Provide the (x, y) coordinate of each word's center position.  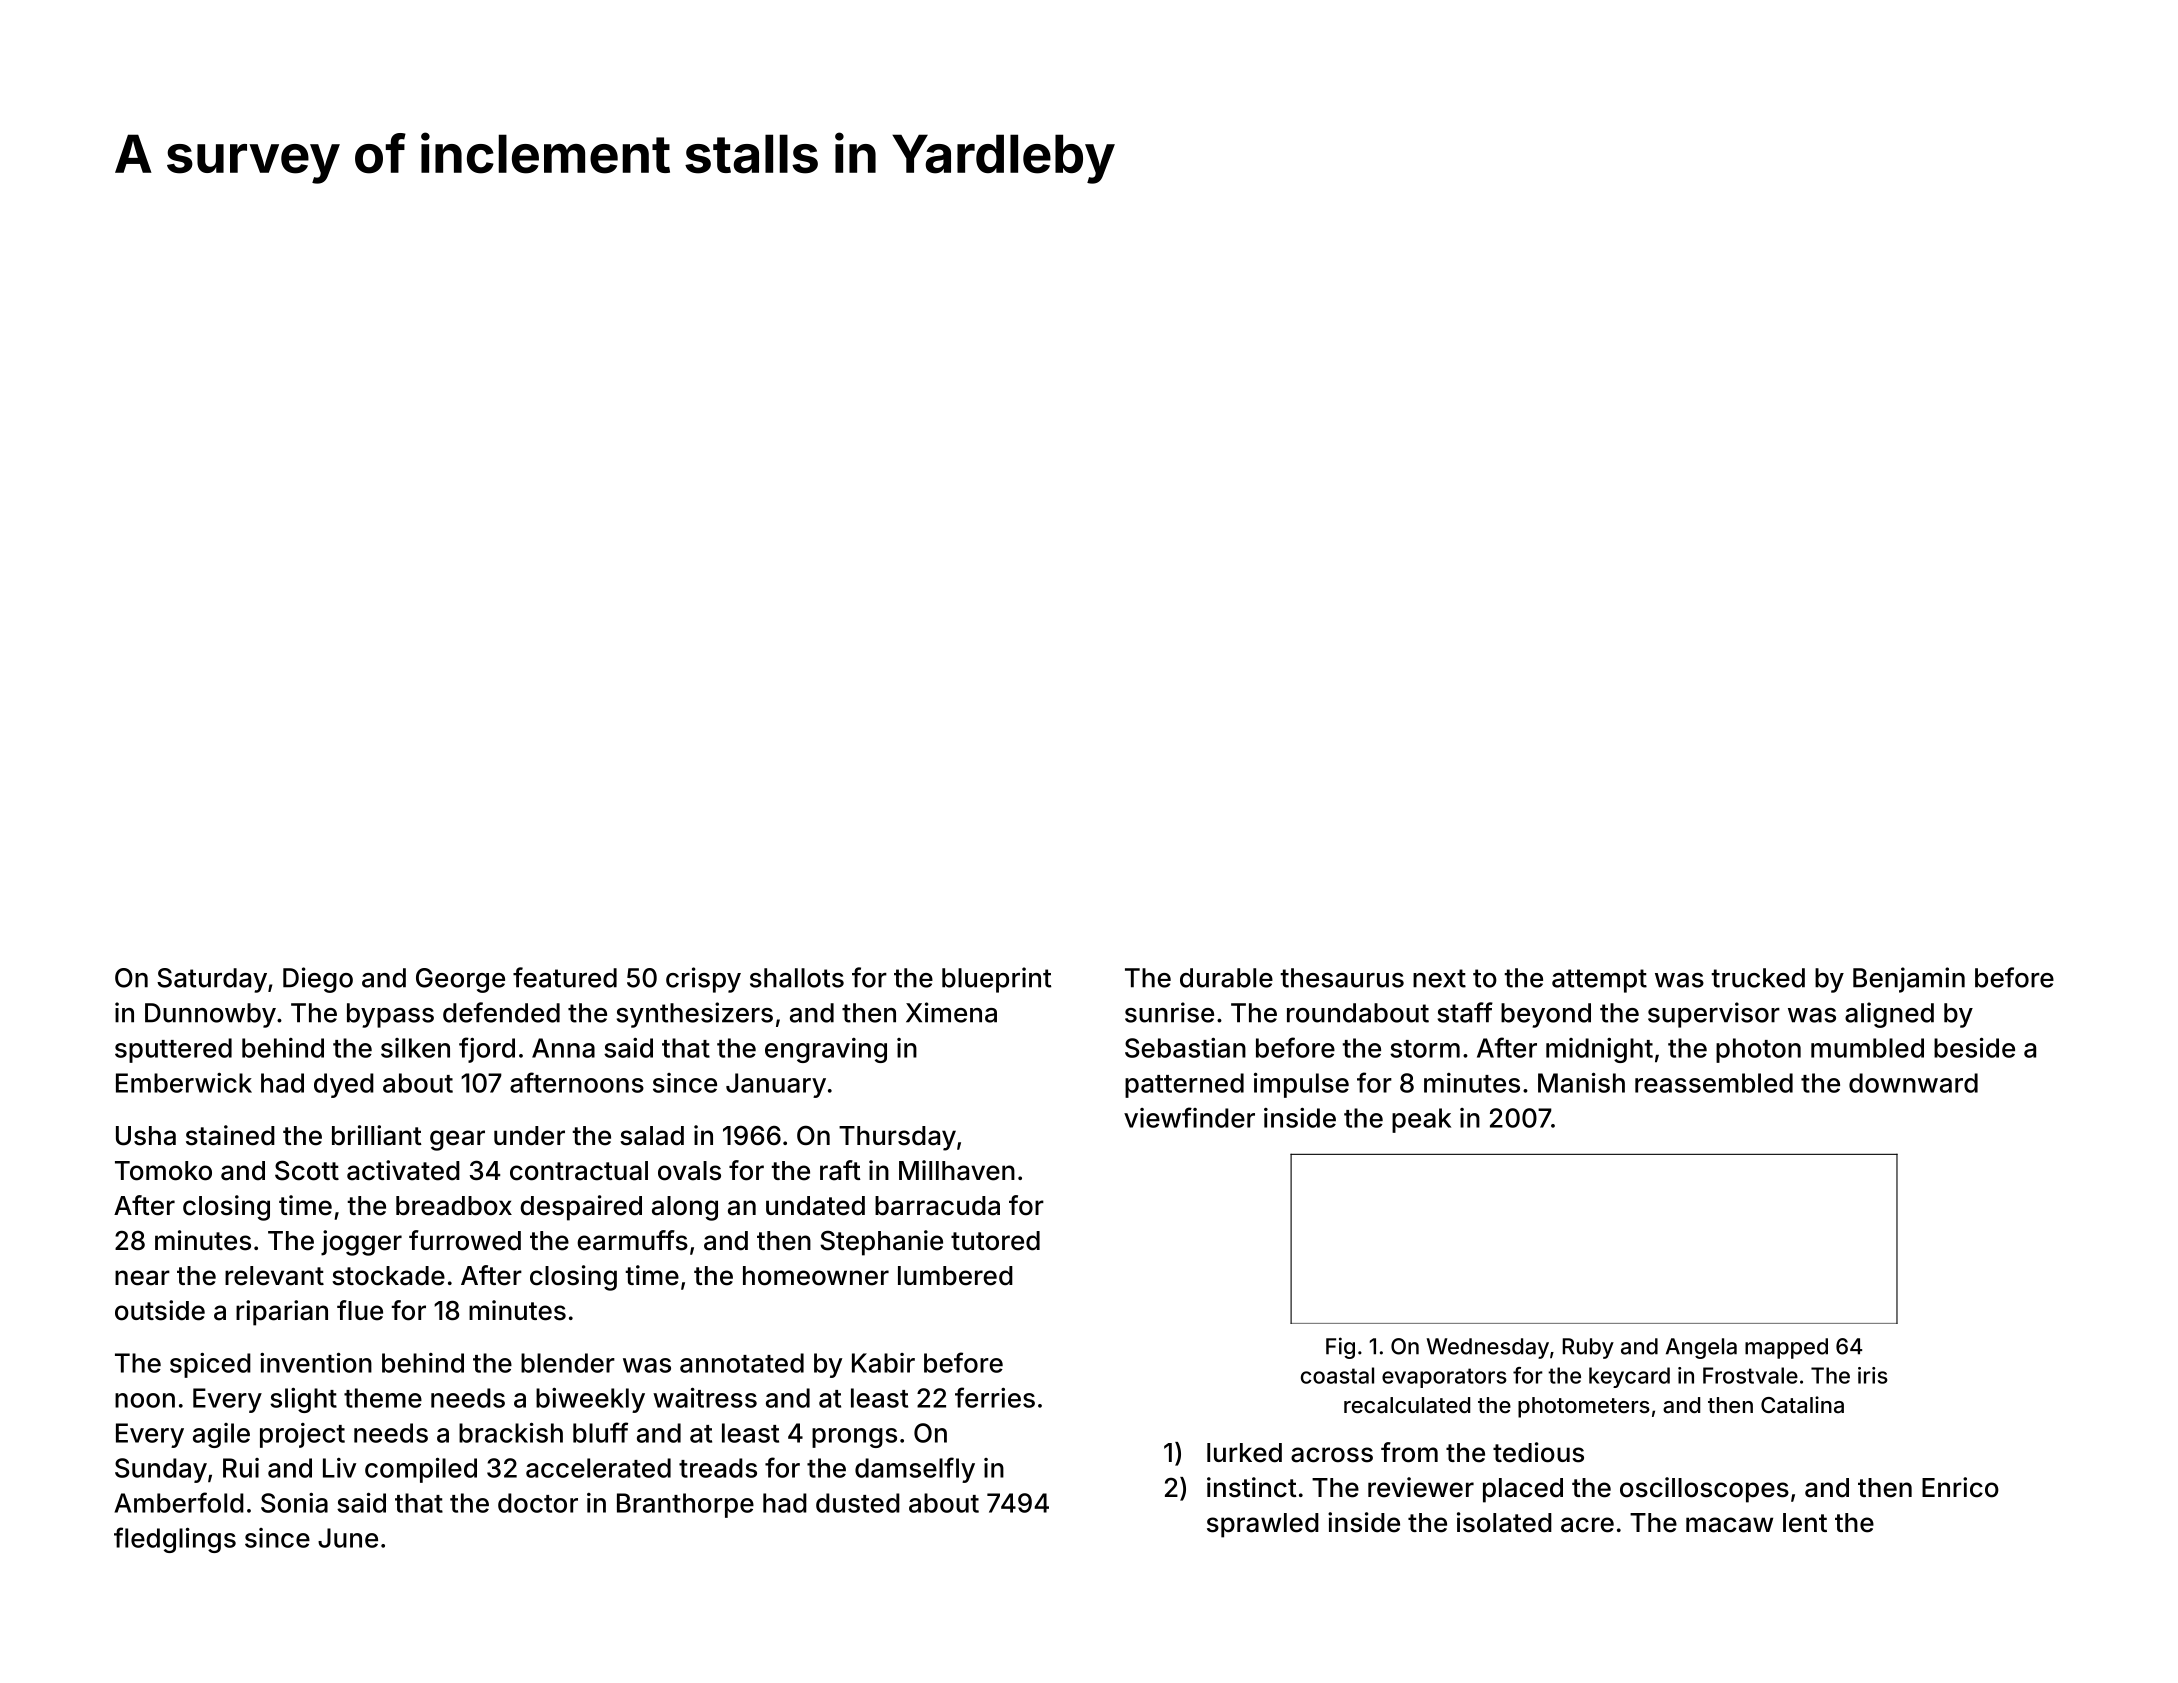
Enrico (1960, 1487)
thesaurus (1342, 978)
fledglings (175, 1540)
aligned (1889, 1015)
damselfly (915, 1470)
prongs (854, 1438)
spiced (210, 1365)
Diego (318, 980)
